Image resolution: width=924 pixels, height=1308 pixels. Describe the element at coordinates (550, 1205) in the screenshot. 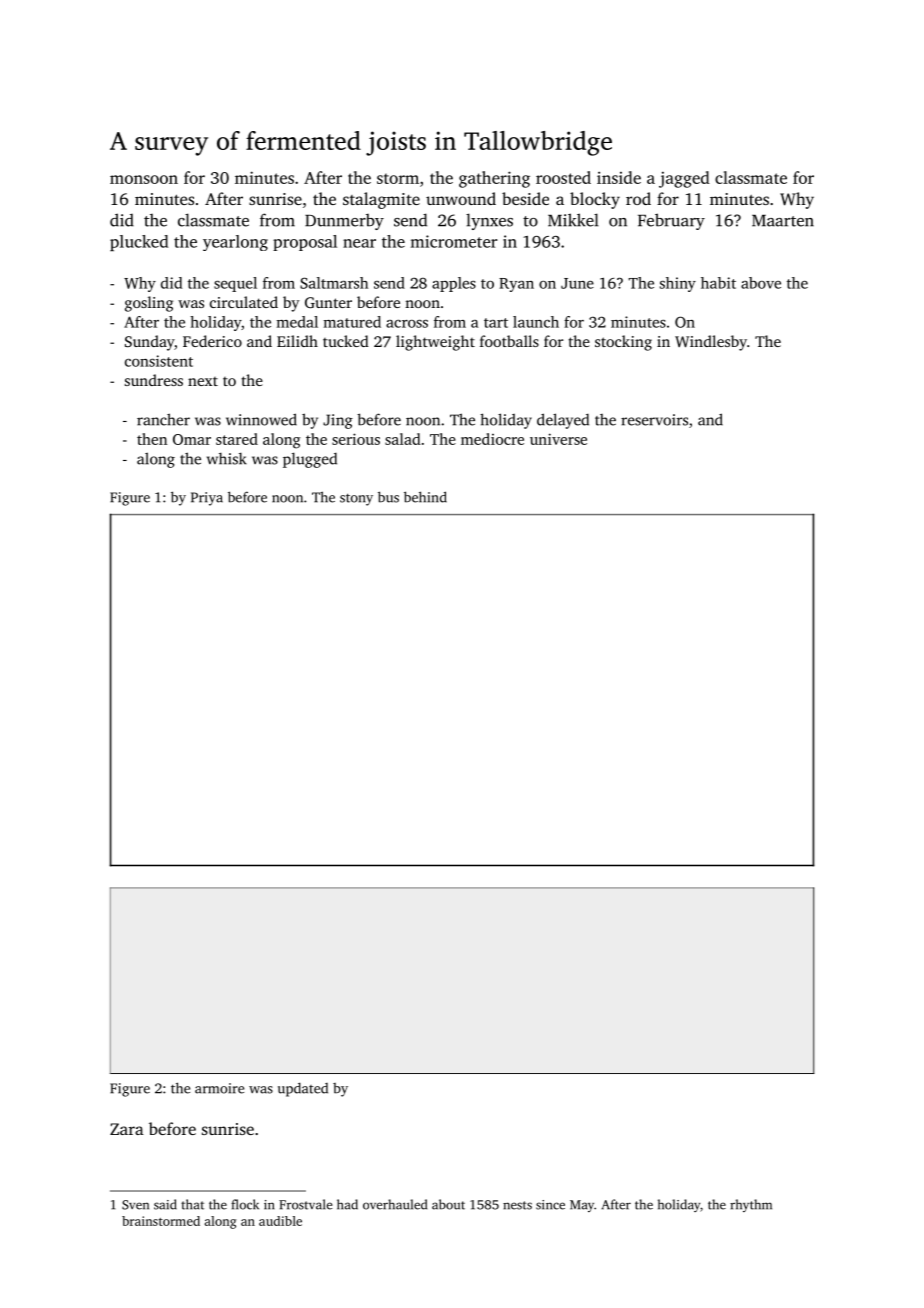

I see `since` at that location.
